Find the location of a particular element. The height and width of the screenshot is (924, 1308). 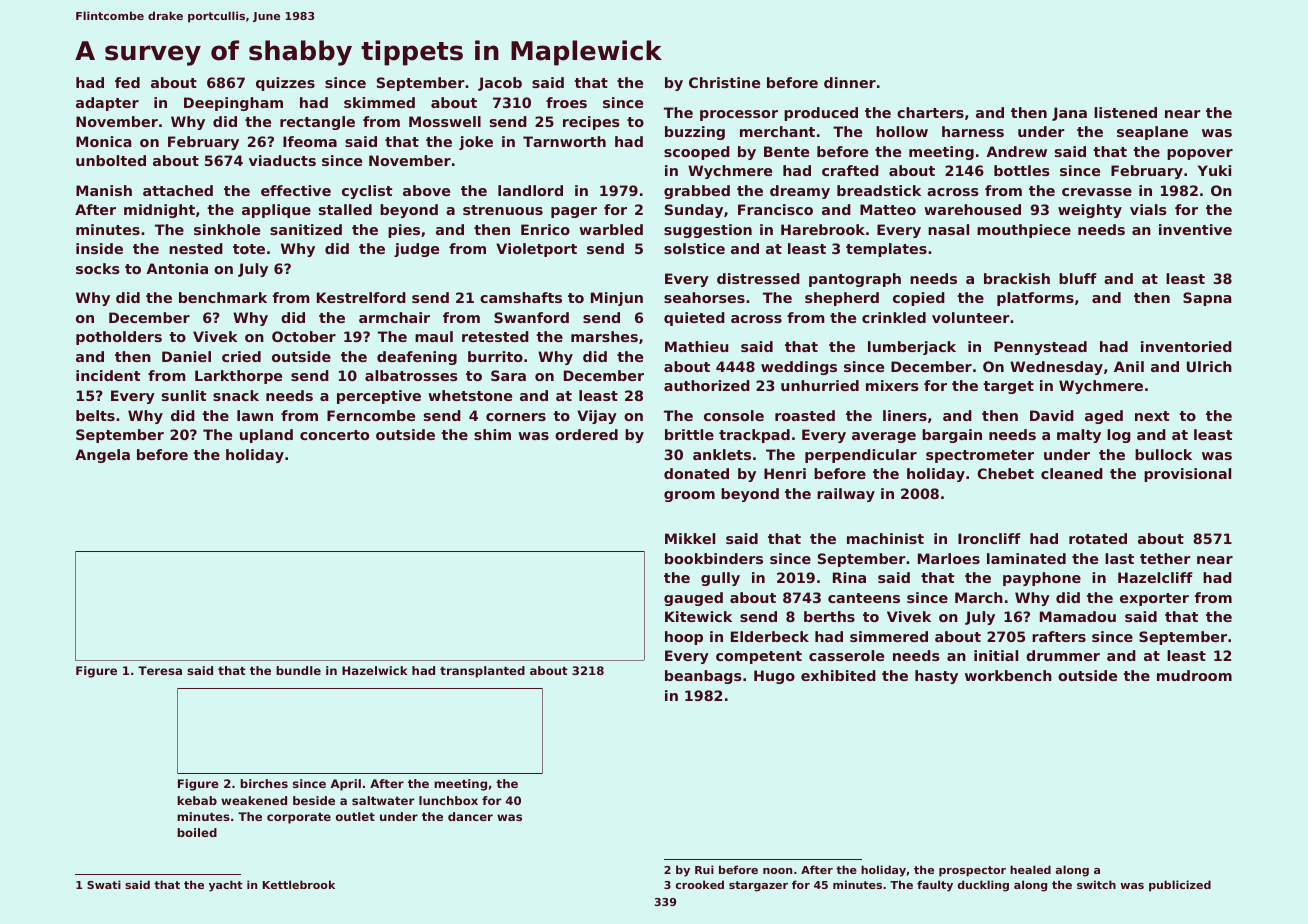

yacht is located at coordinates (226, 886).
